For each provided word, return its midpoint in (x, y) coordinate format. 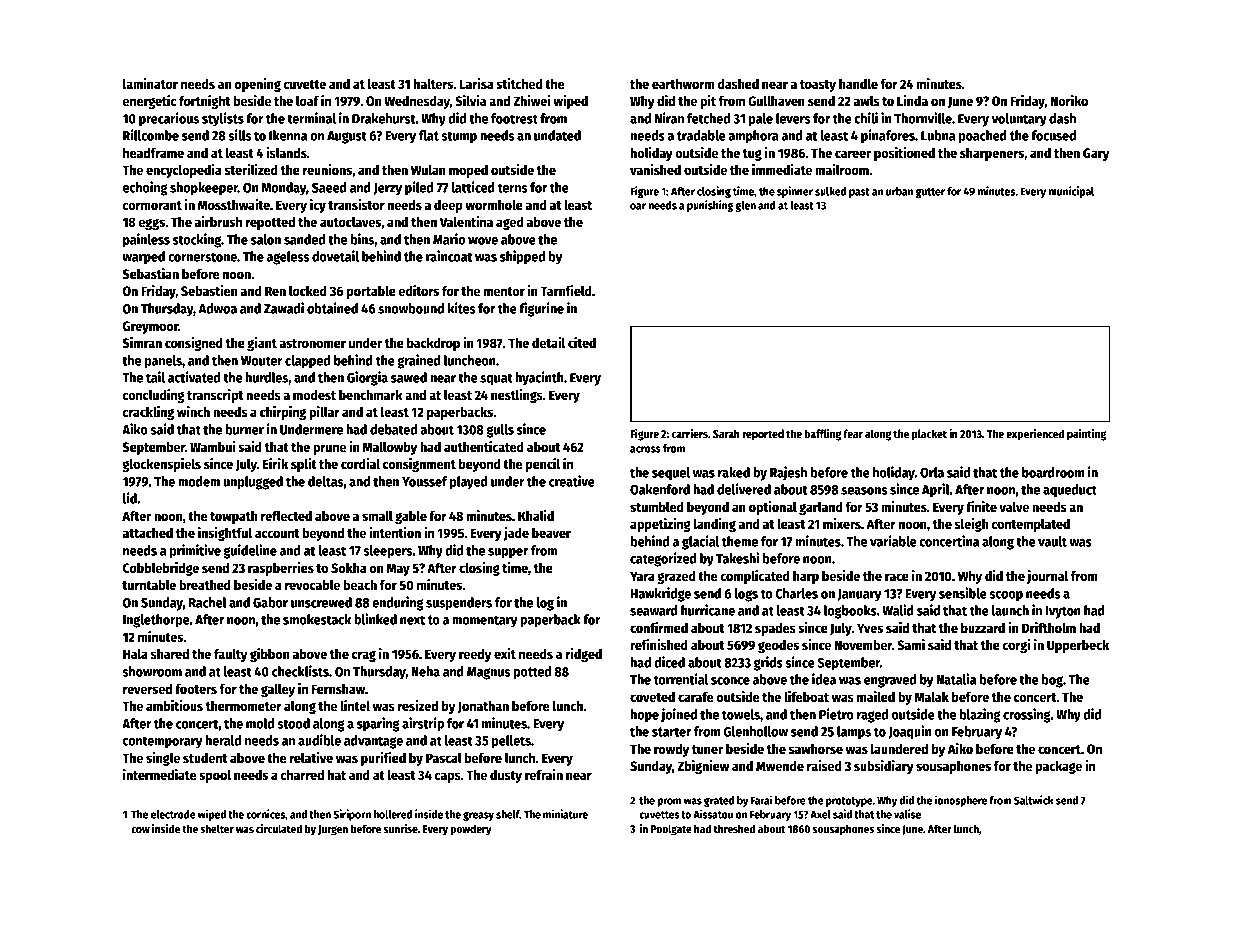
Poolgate (671, 830)
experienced (1035, 435)
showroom (152, 671)
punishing (710, 206)
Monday (284, 189)
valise (907, 814)
